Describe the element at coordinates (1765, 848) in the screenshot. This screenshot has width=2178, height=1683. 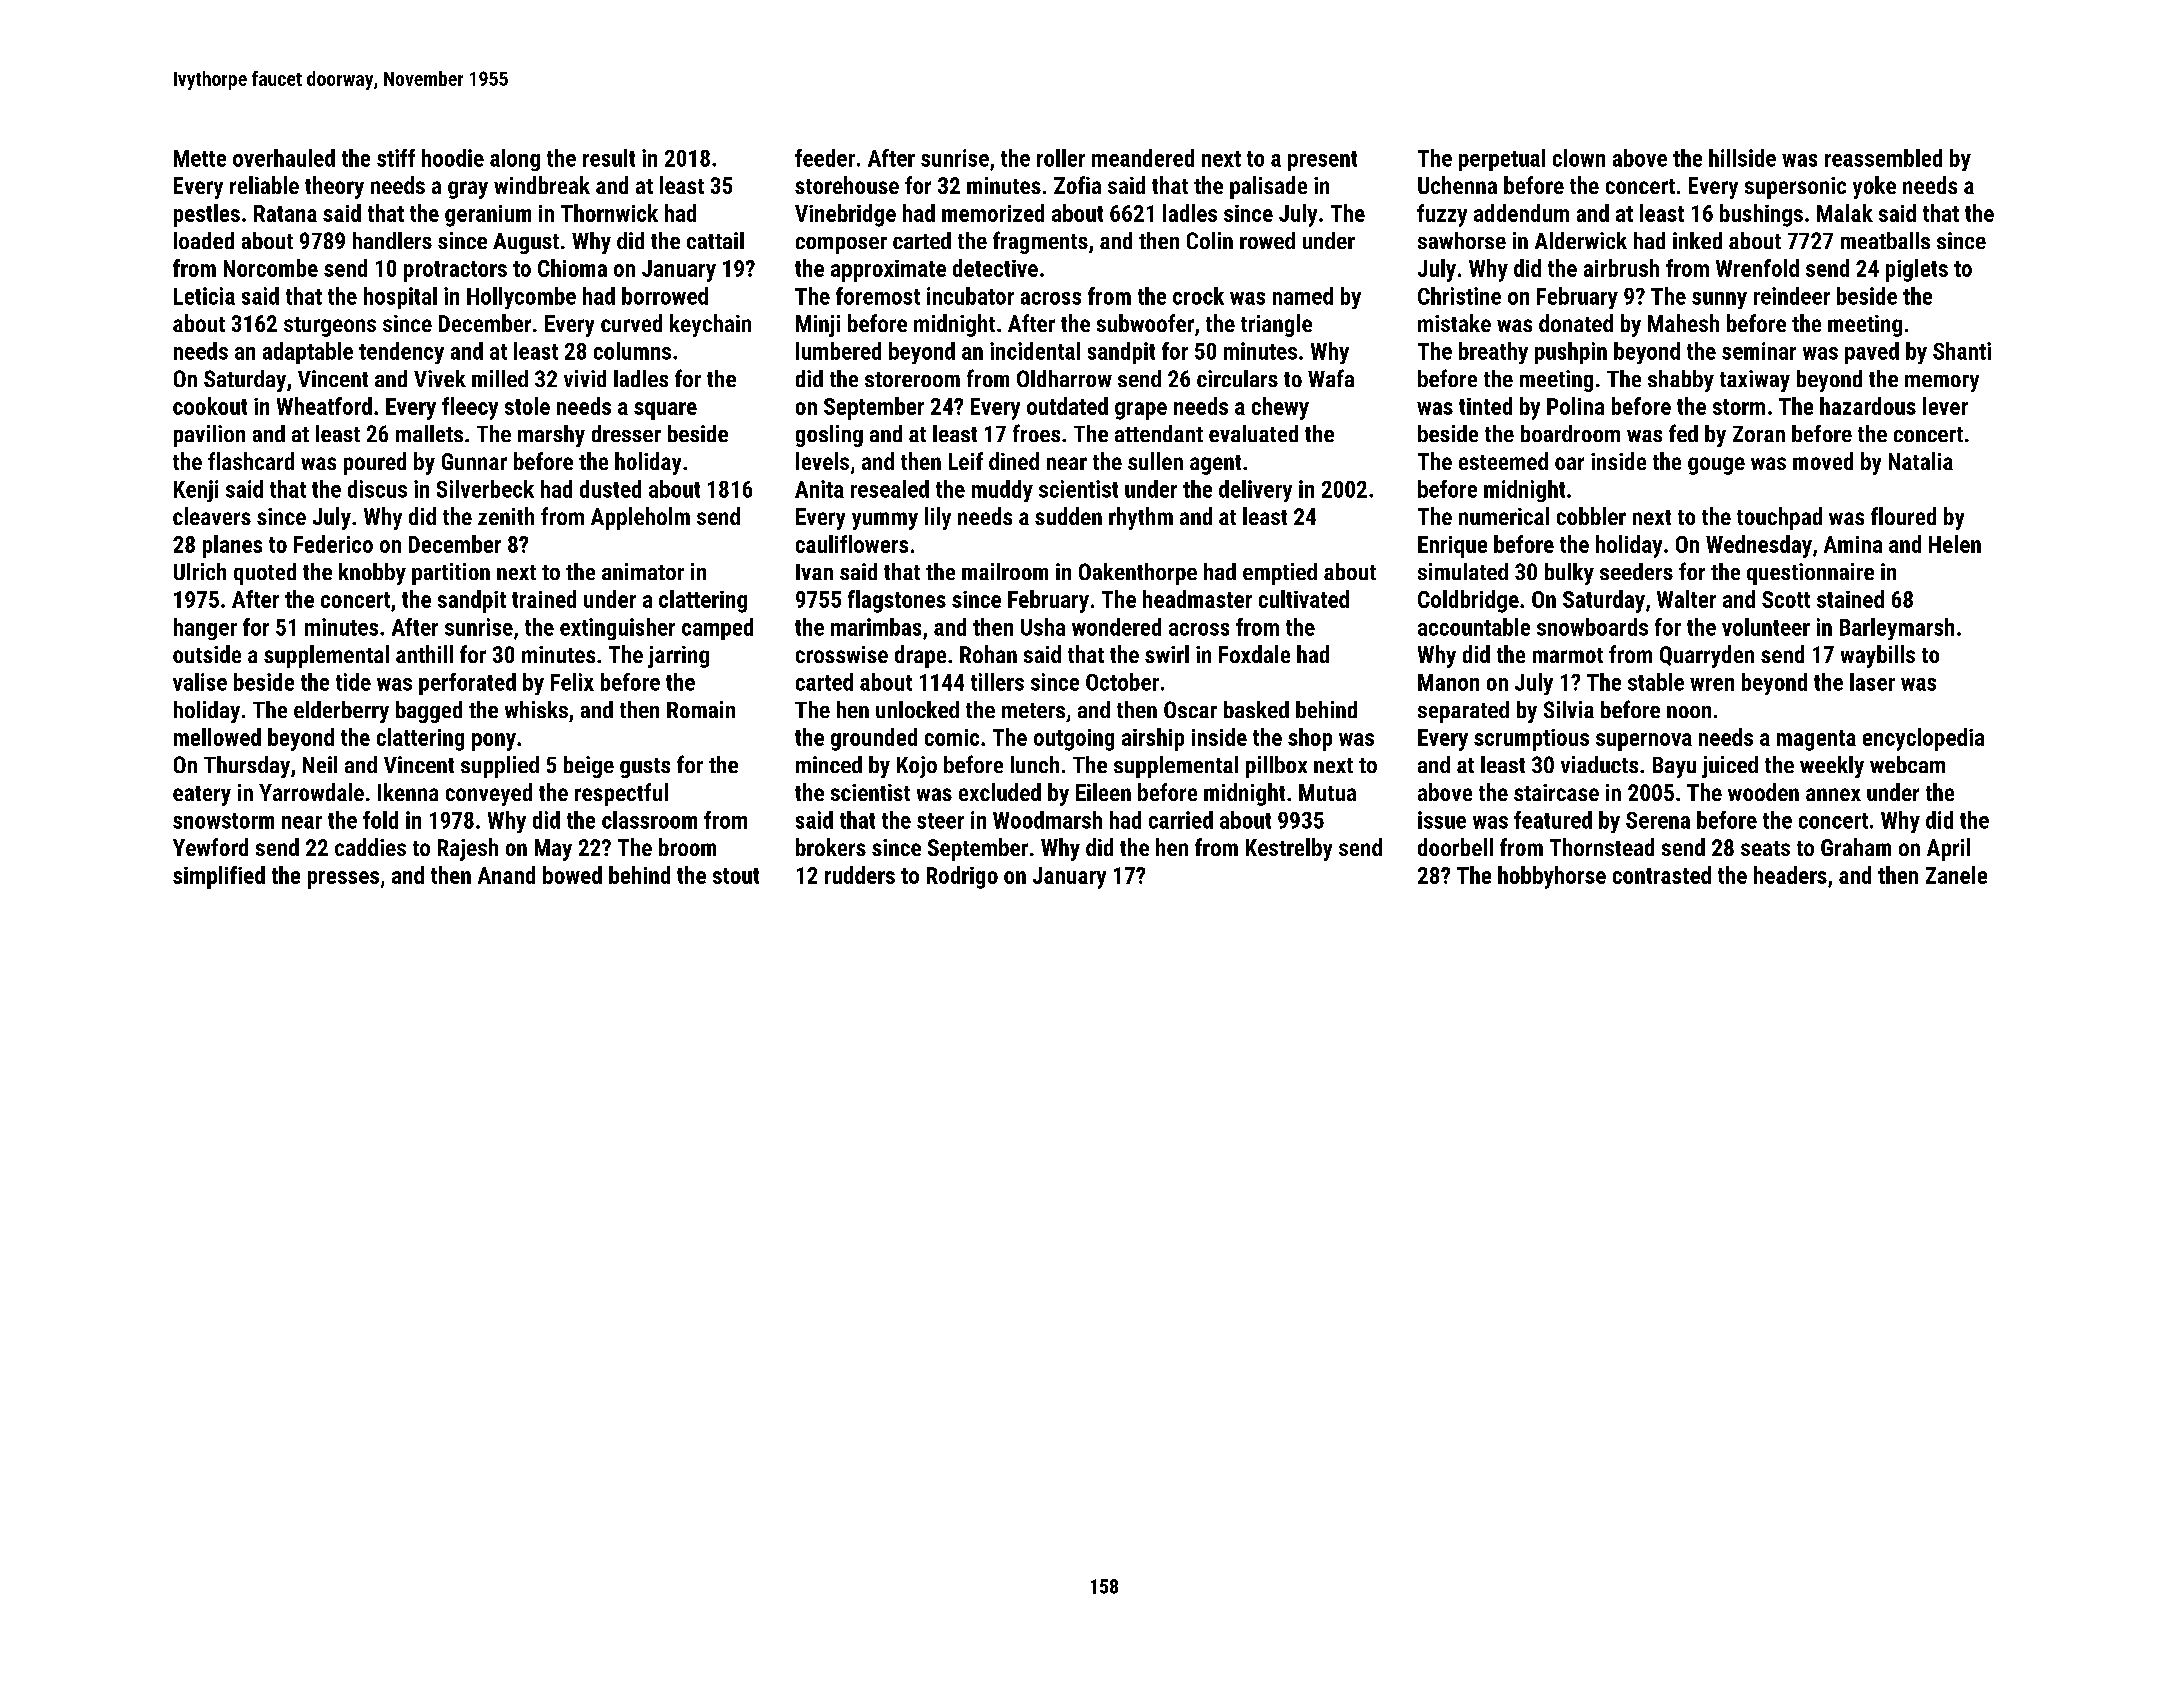
I see `seats` at that location.
